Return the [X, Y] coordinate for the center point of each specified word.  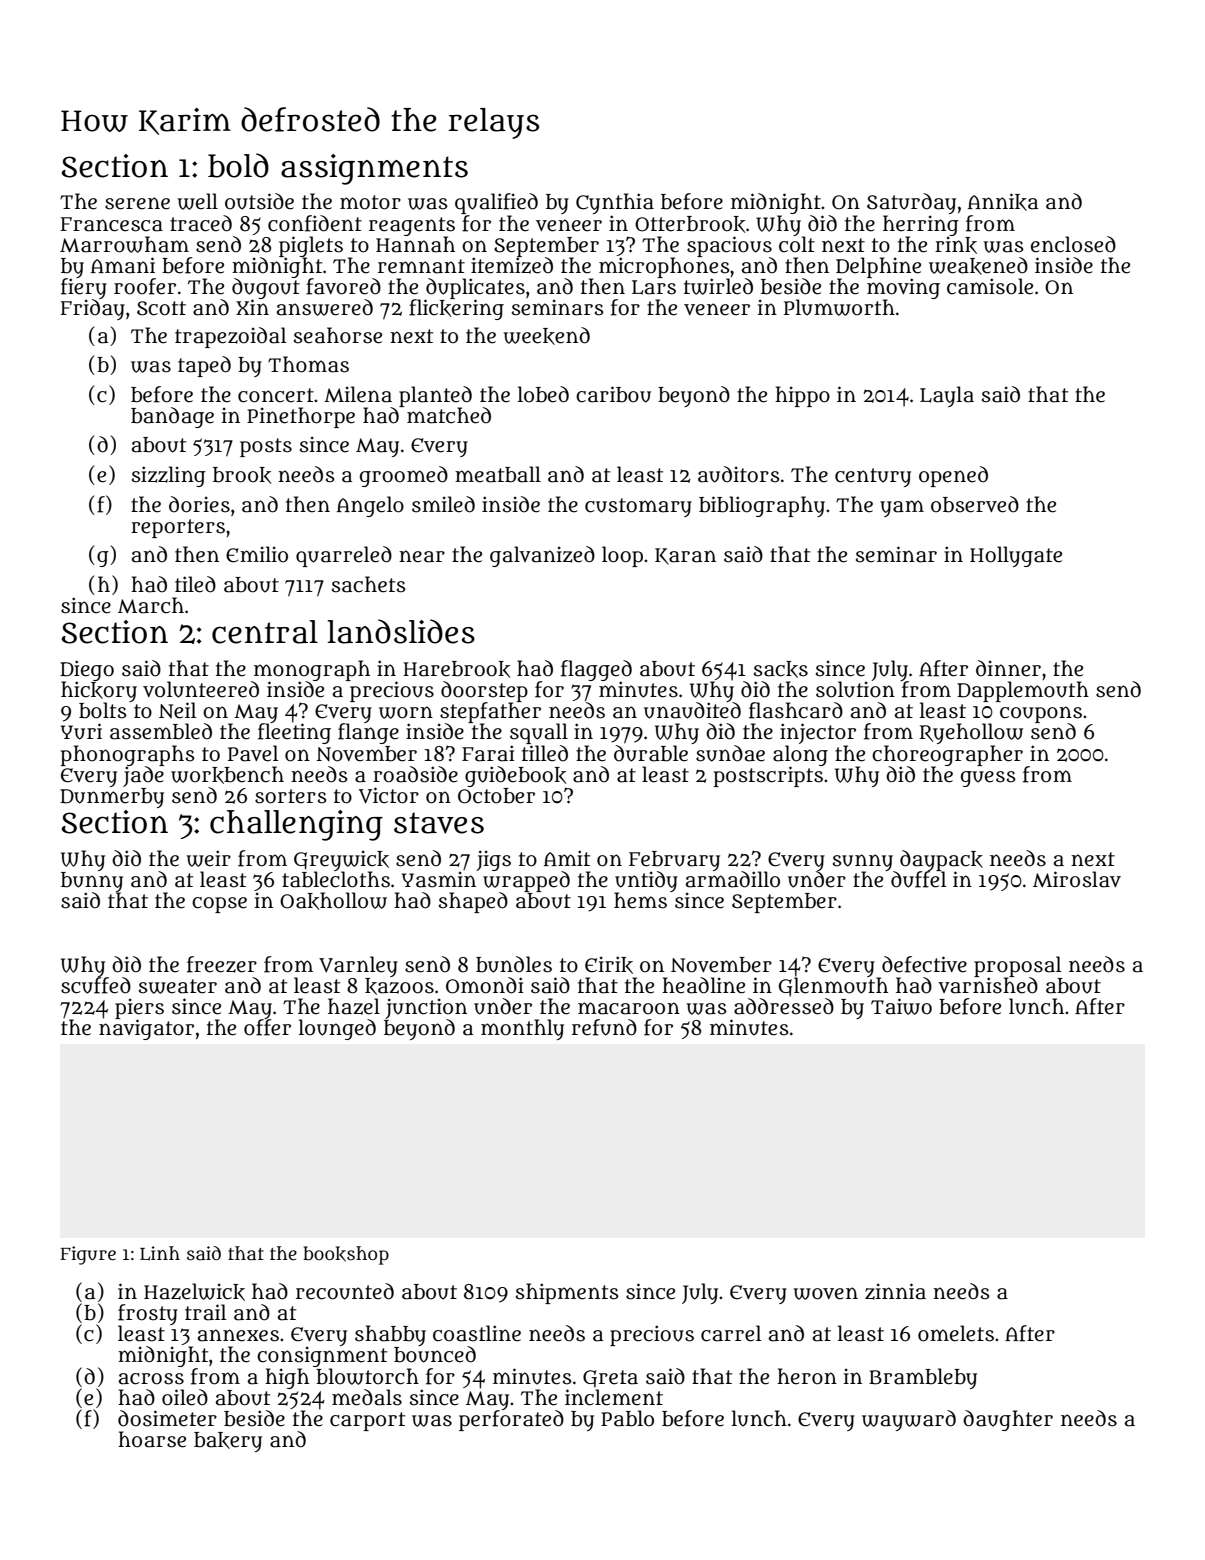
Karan [685, 556]
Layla [947, 396]
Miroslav [1077, 879]
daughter [1008, 1420]
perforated [511, 1420]
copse [219, 905]
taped [204, 366]
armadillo [733, 879]
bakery [228, 1442]
